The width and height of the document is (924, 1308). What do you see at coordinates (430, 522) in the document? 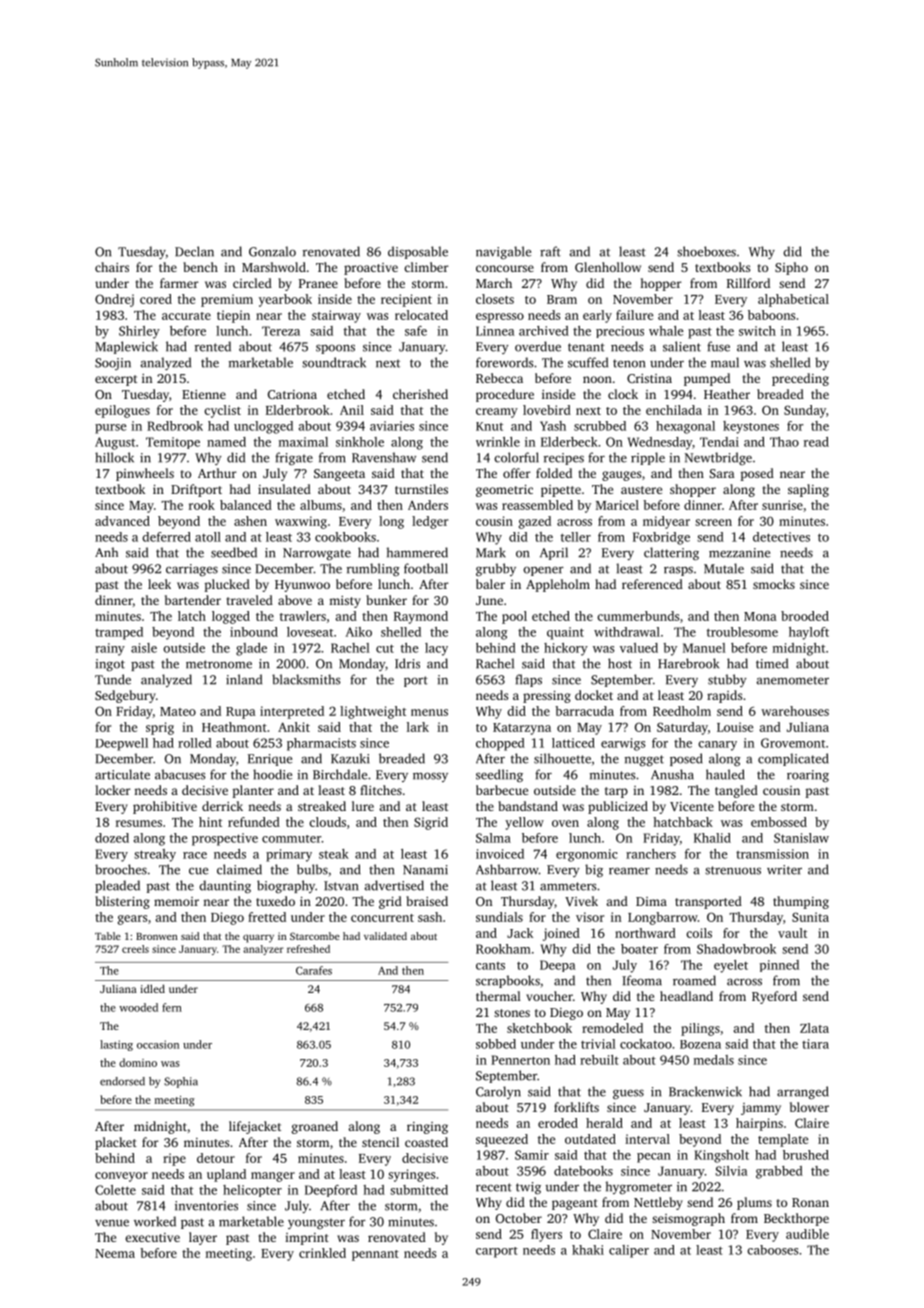
I see `ledger` at bounding box center [430, 522].
